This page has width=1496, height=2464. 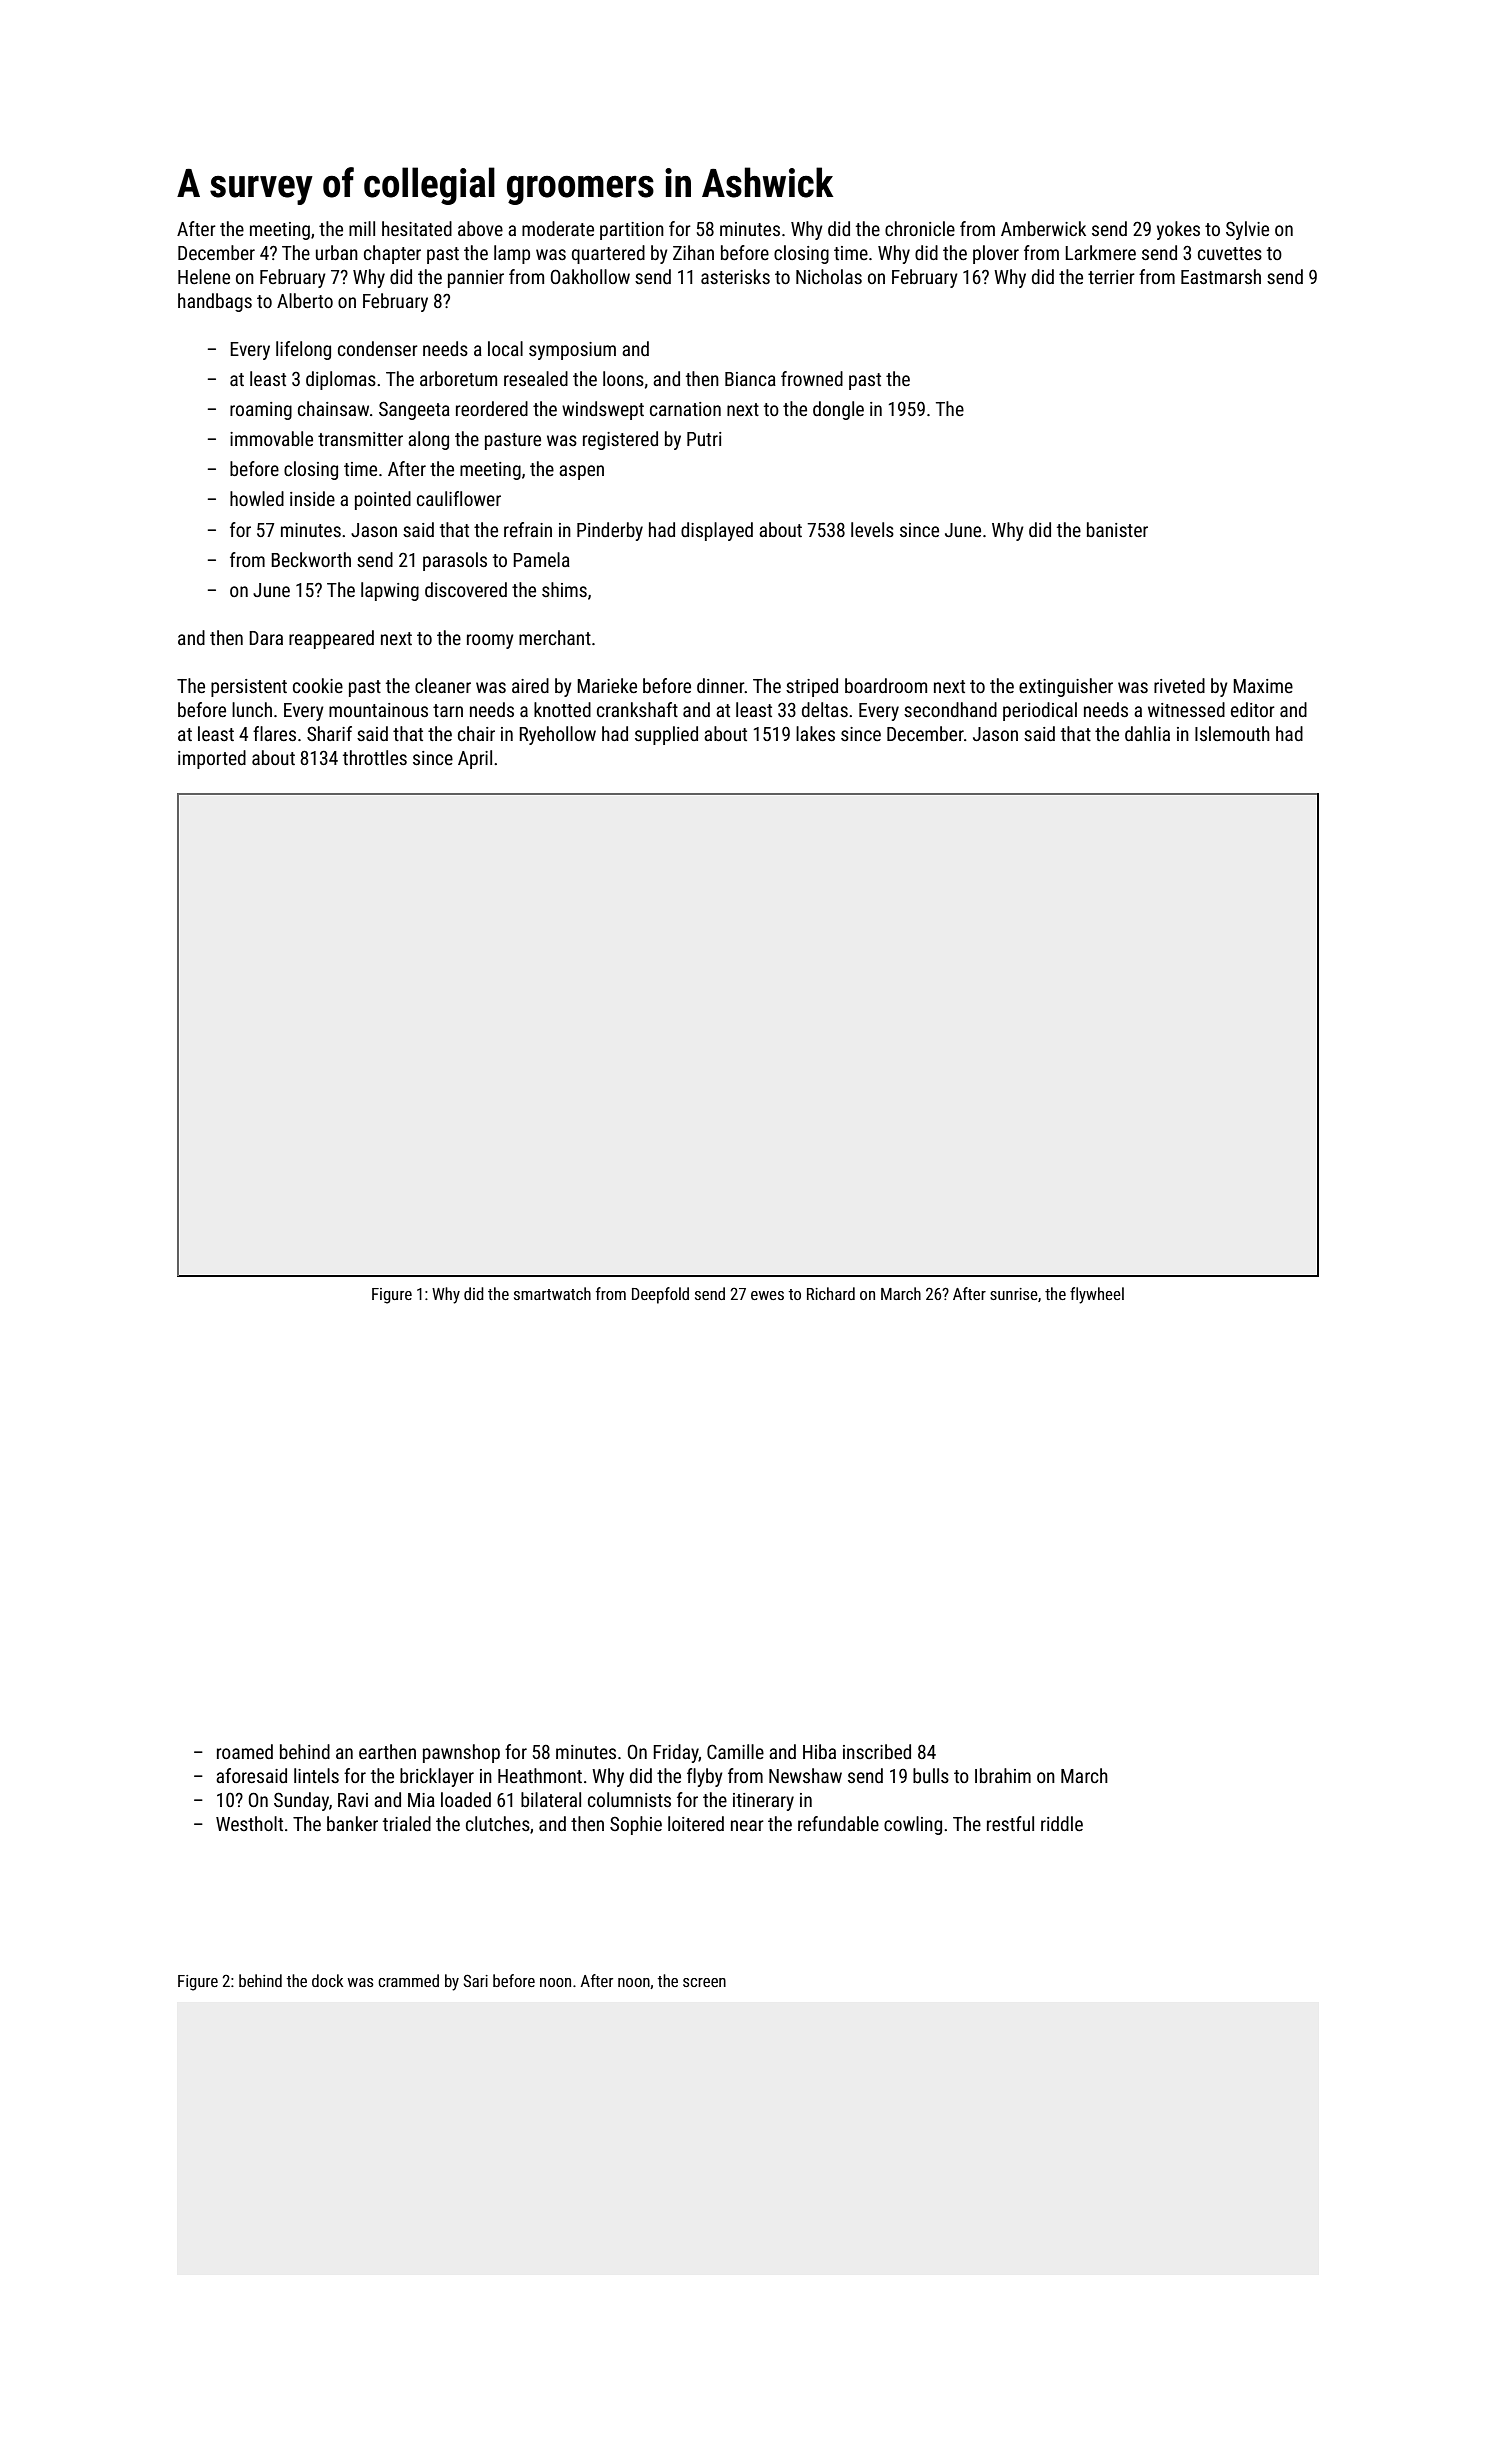 I want to click on smartwatch, so click(x=552, y=1293).
